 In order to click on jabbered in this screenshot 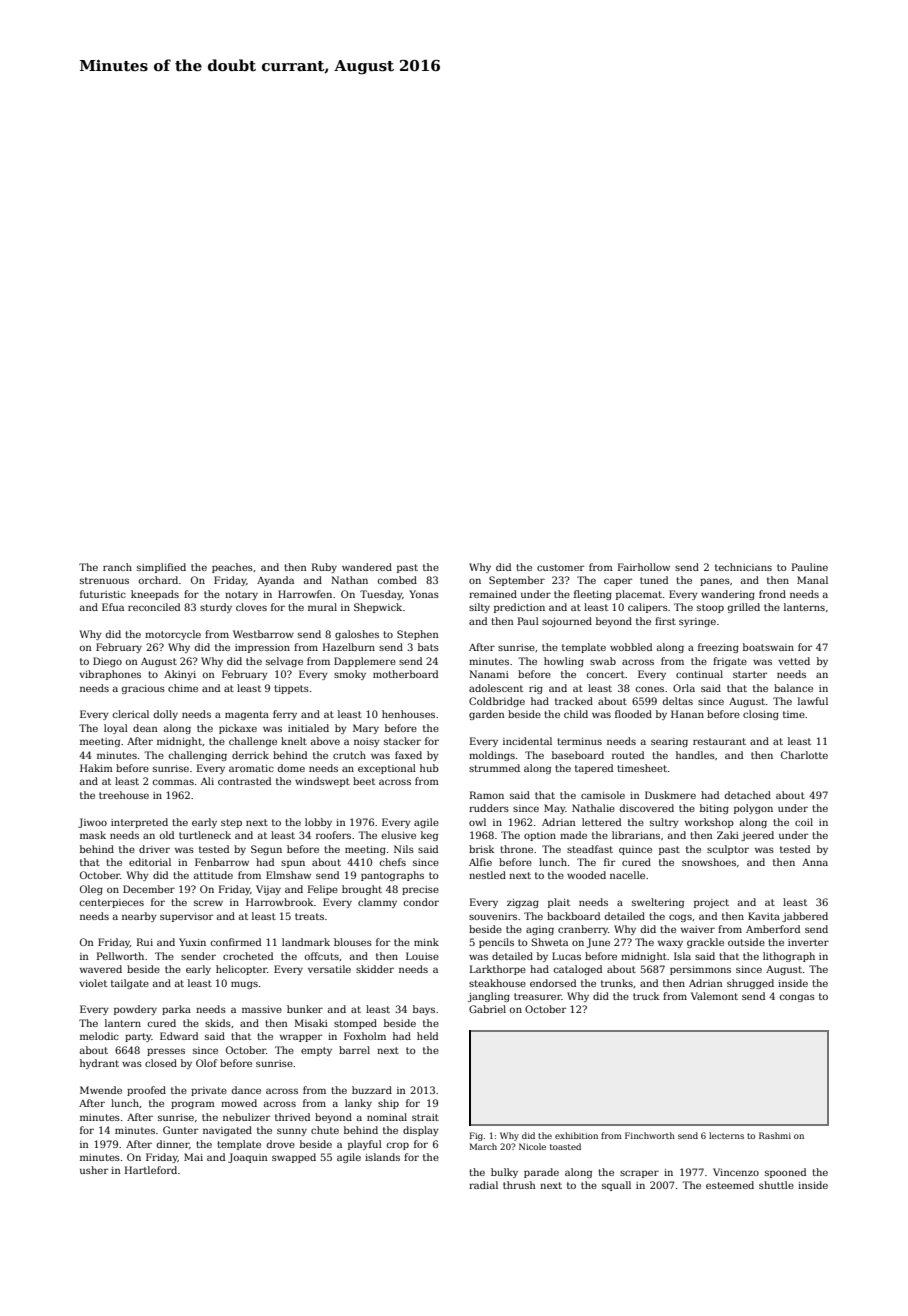, I will do `click(805, 917)`.
